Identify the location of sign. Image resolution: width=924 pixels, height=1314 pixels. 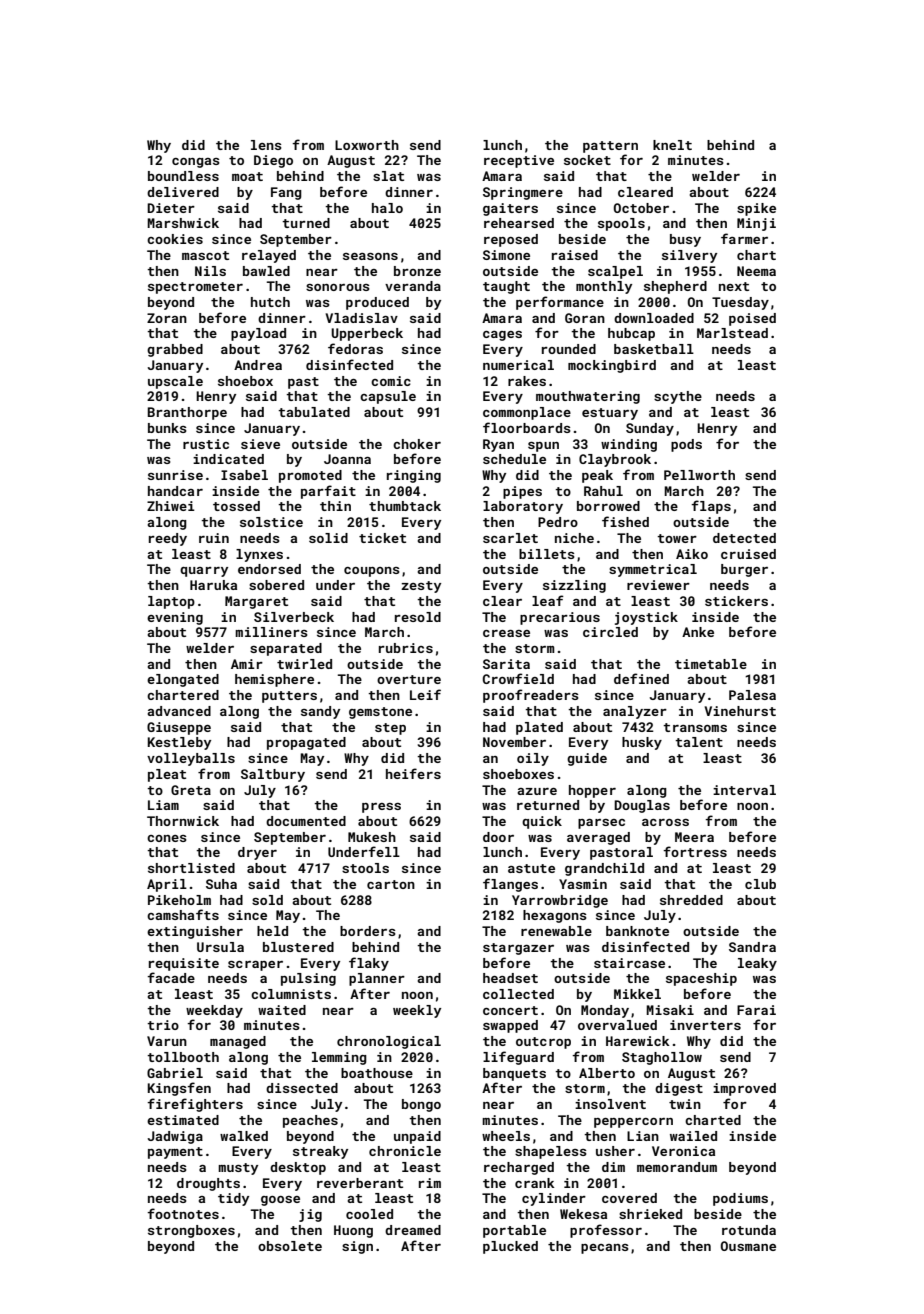
(357, 1247).
